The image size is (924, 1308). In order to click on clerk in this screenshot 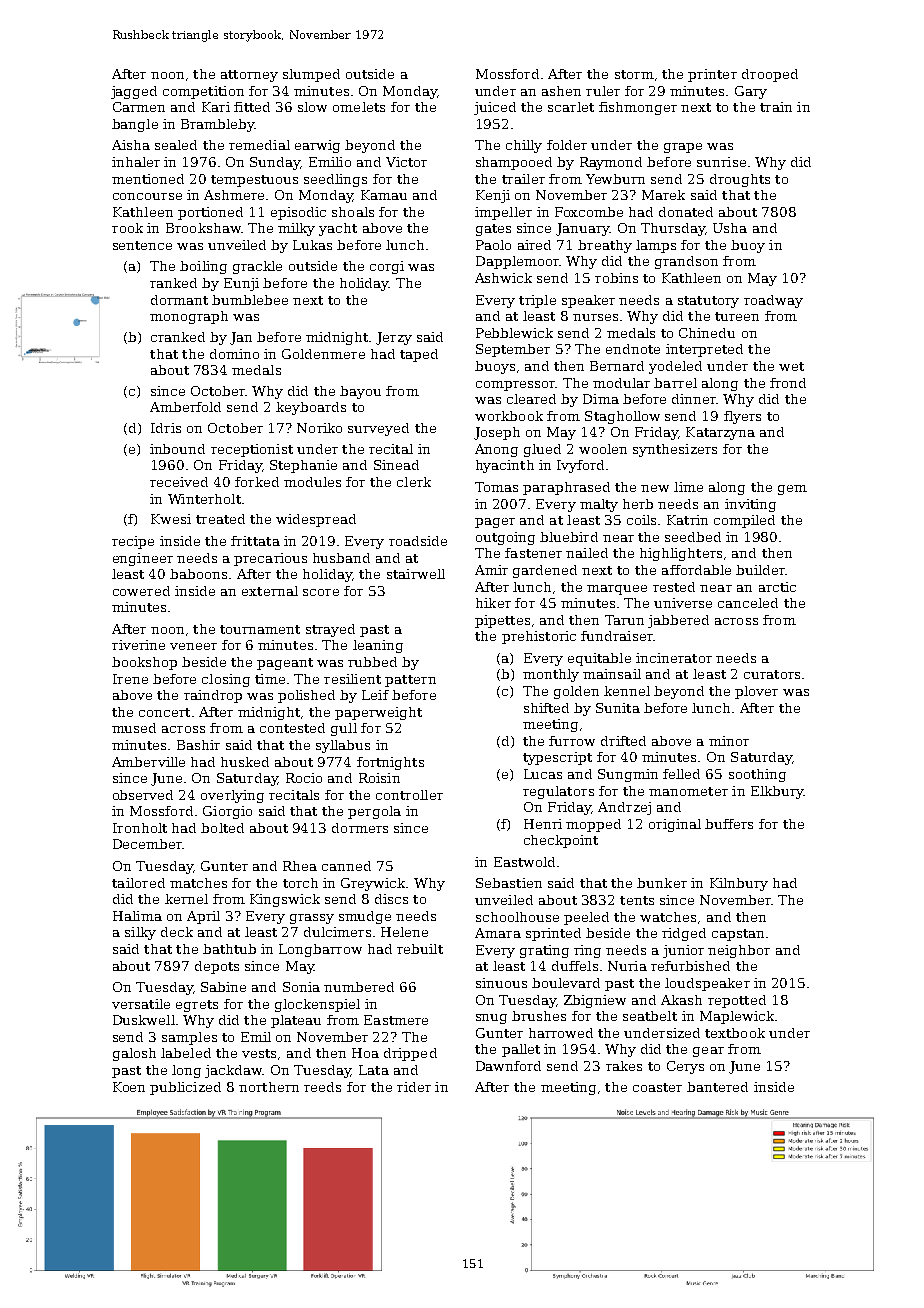, I will do `click(414, 482)`.
